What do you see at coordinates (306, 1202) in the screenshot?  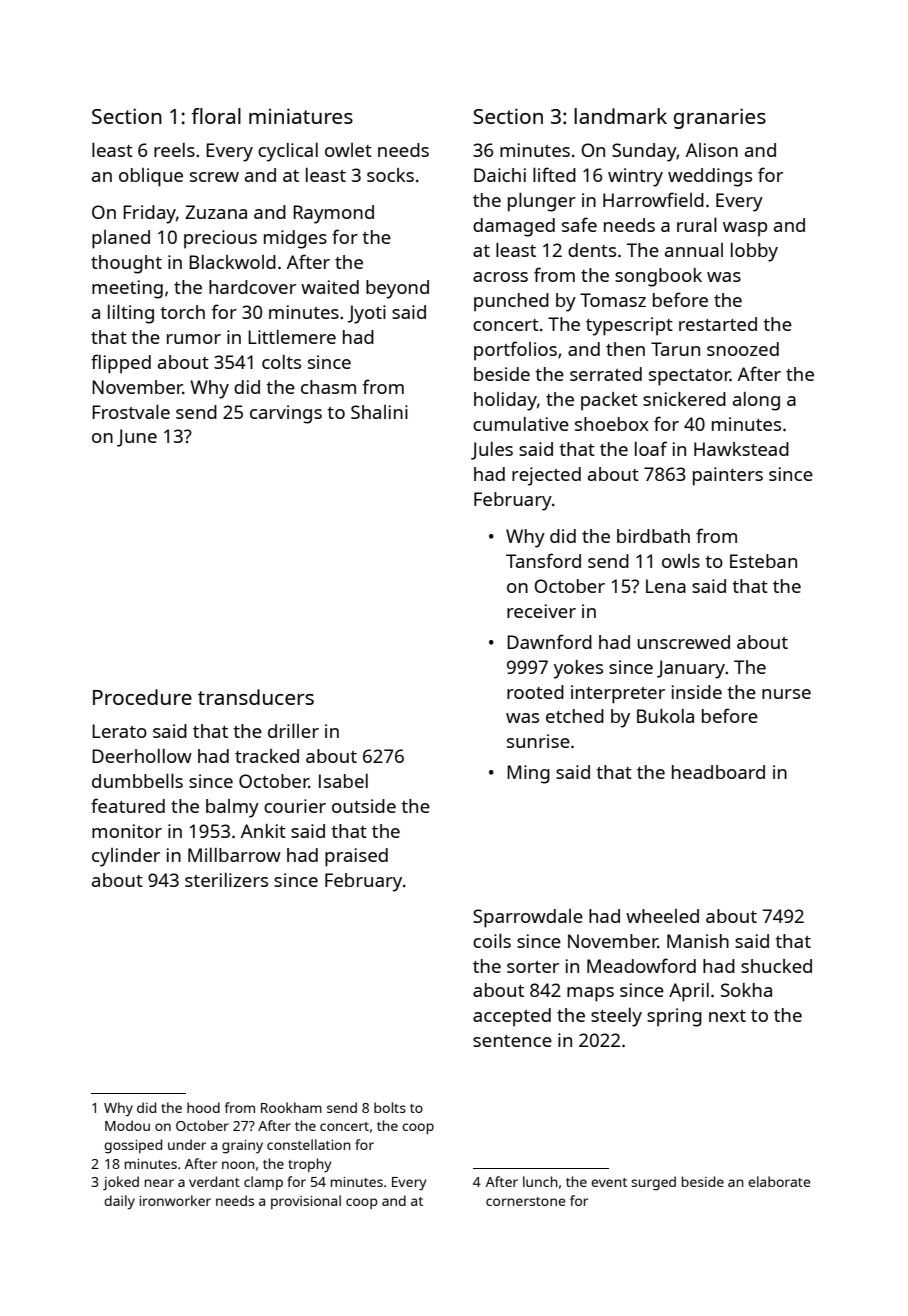 I see `provisional` at bounding box center [306, 1202].
